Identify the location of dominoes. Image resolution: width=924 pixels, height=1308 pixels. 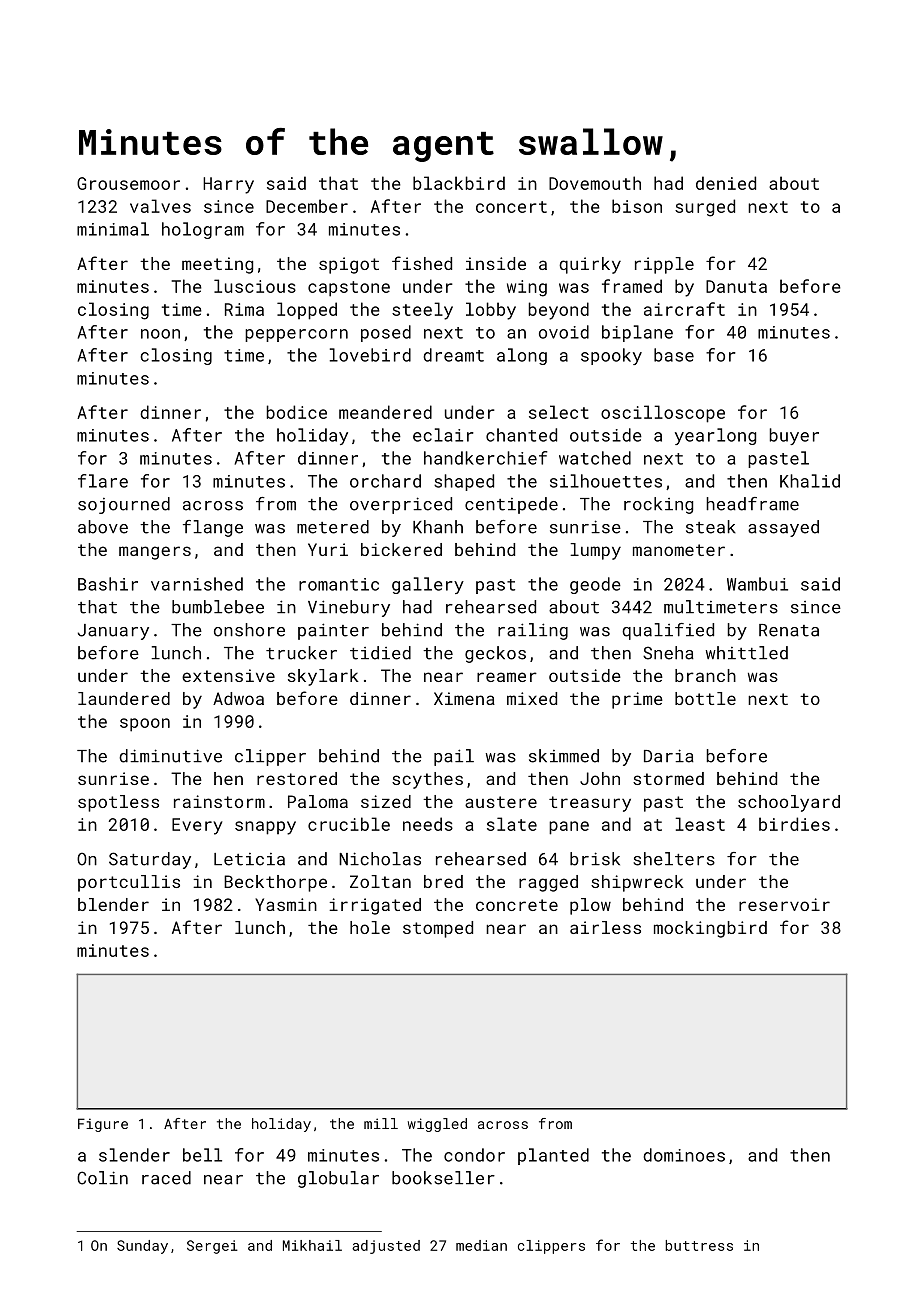
(684, 1155).
